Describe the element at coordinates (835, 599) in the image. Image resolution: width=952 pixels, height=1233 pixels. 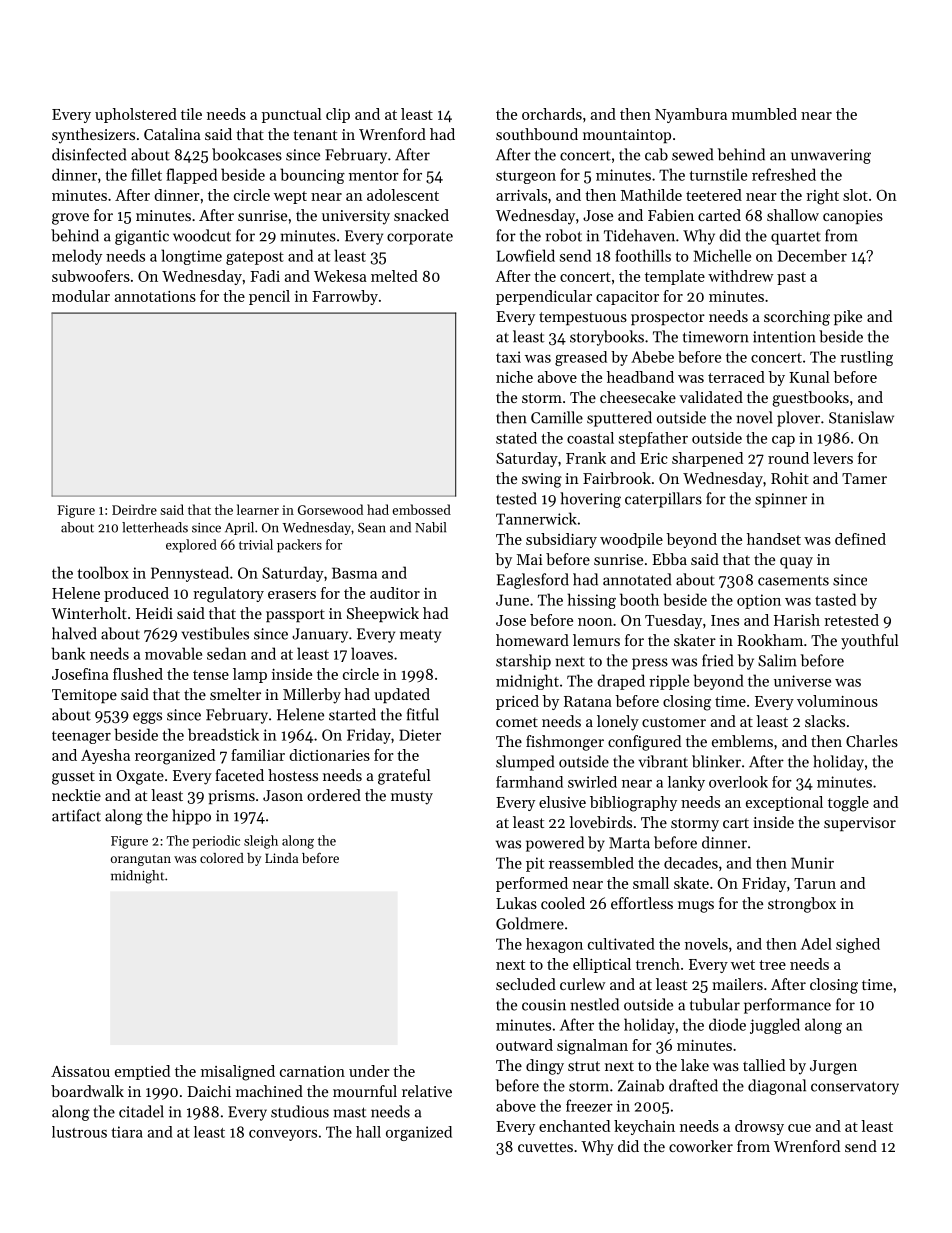
I see `tasted` at that location.
